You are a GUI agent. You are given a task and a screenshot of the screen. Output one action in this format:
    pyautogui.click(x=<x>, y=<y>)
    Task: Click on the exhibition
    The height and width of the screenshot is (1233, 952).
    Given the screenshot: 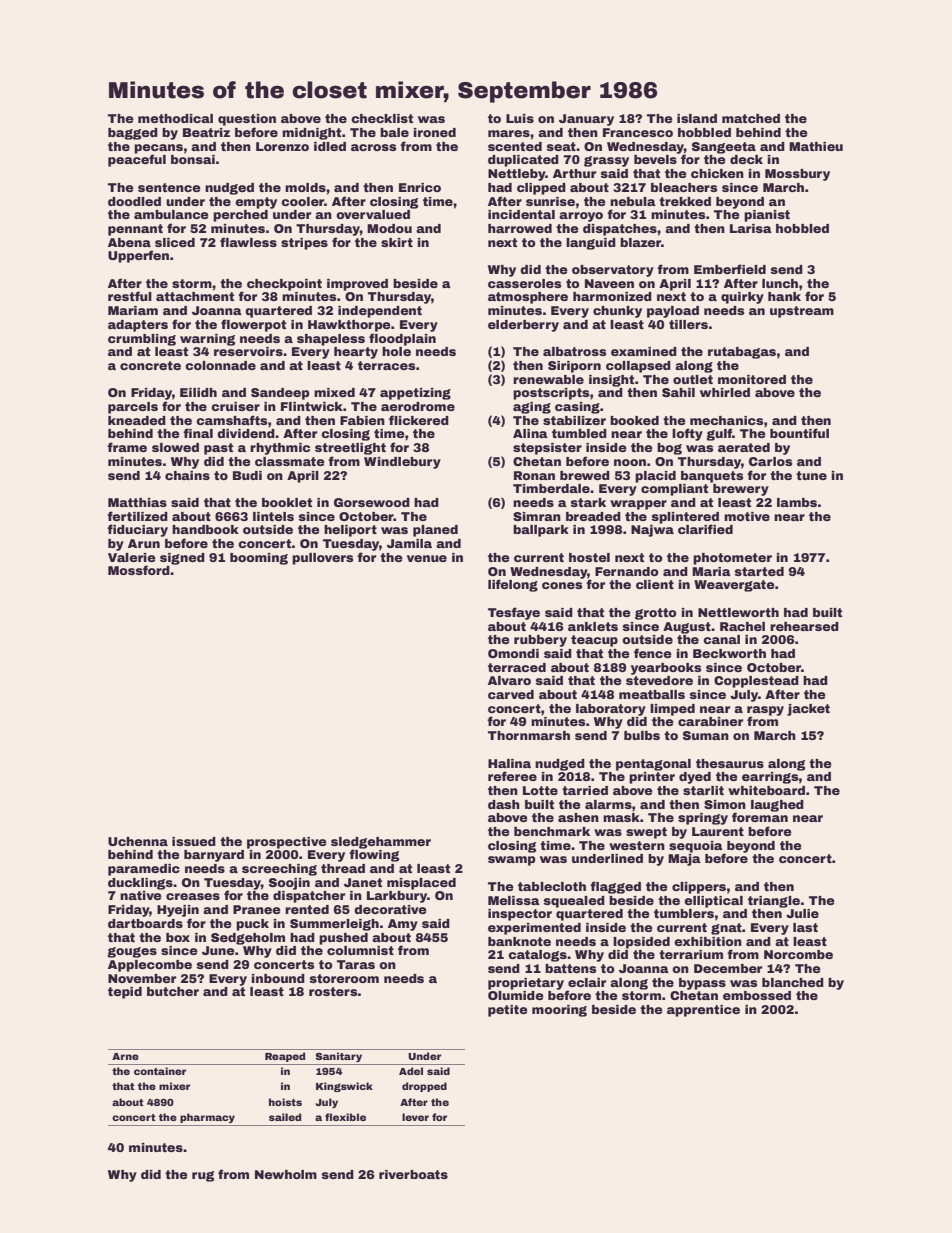 What is the action you would take?
    pyautogui.click(x=708, y=941)
